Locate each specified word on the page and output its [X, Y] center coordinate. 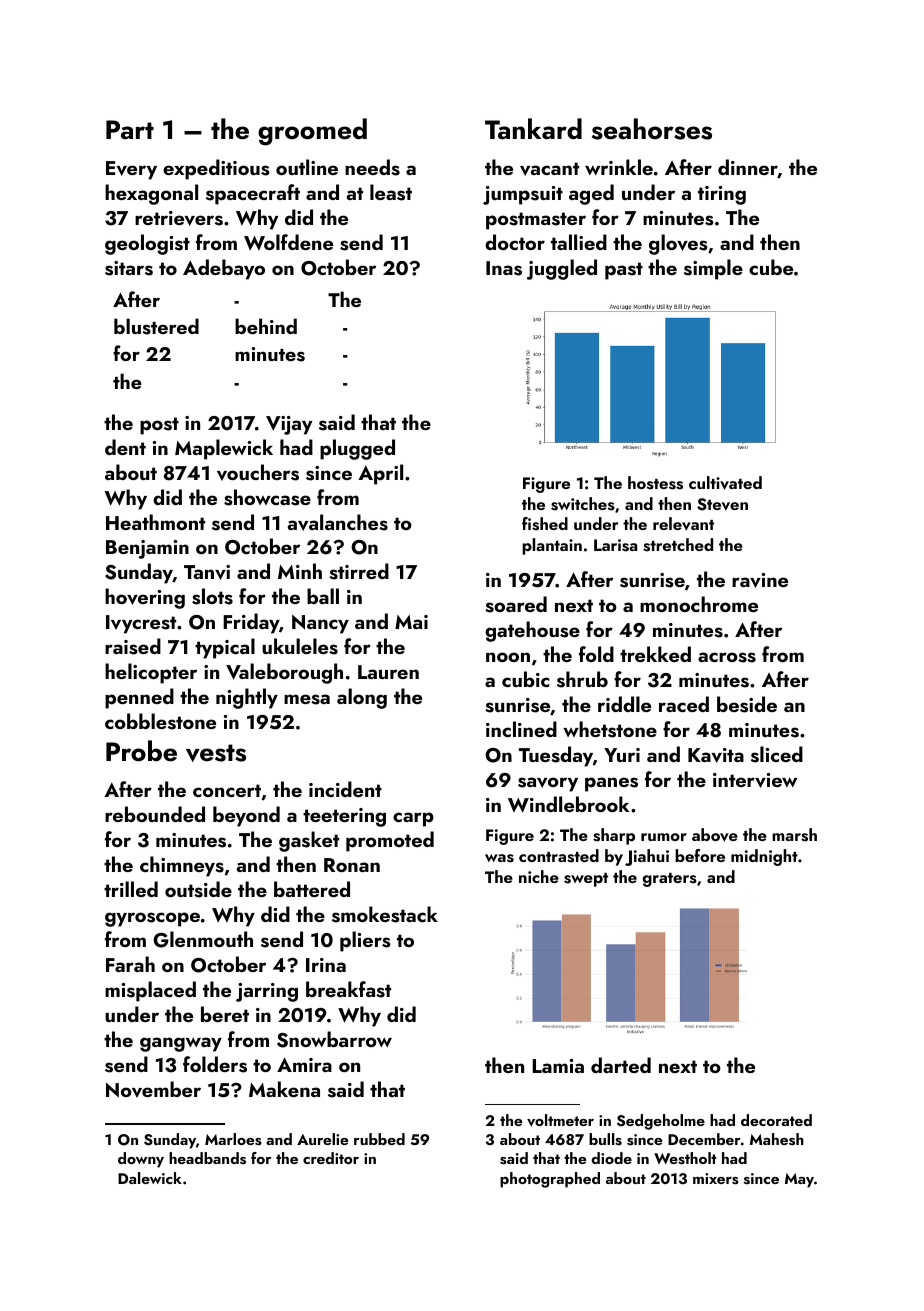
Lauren [388, 672]
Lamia [558, 1066]
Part [130, 130]
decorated [776, 1120]
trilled [131, 889]
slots [212, 596]
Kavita [716, 755]
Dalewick [150, 1178]
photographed [550, 1180]
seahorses [652, 129]
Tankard [533, 129]
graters [670, 880]
